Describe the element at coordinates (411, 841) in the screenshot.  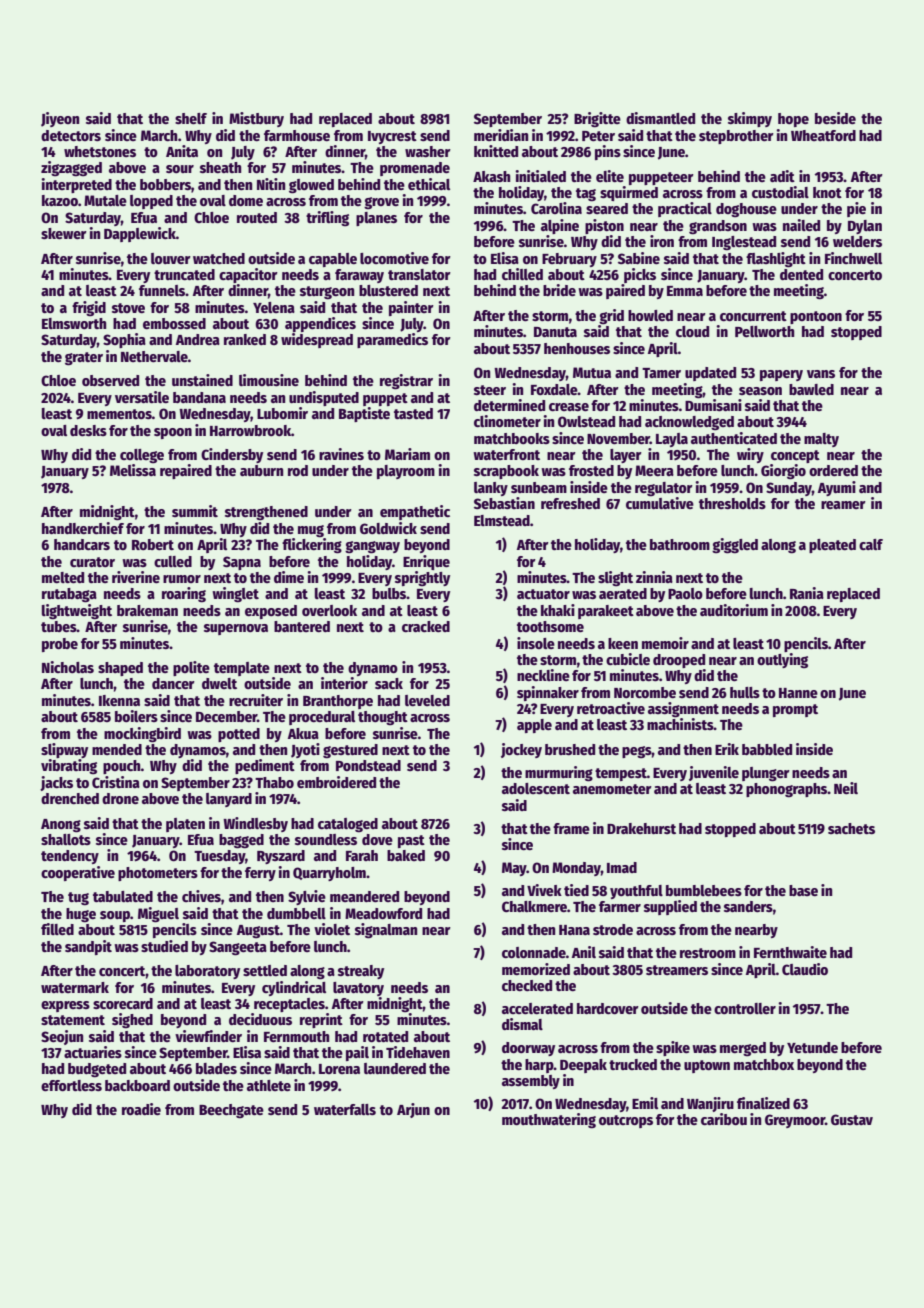
I see `past` at that location.
